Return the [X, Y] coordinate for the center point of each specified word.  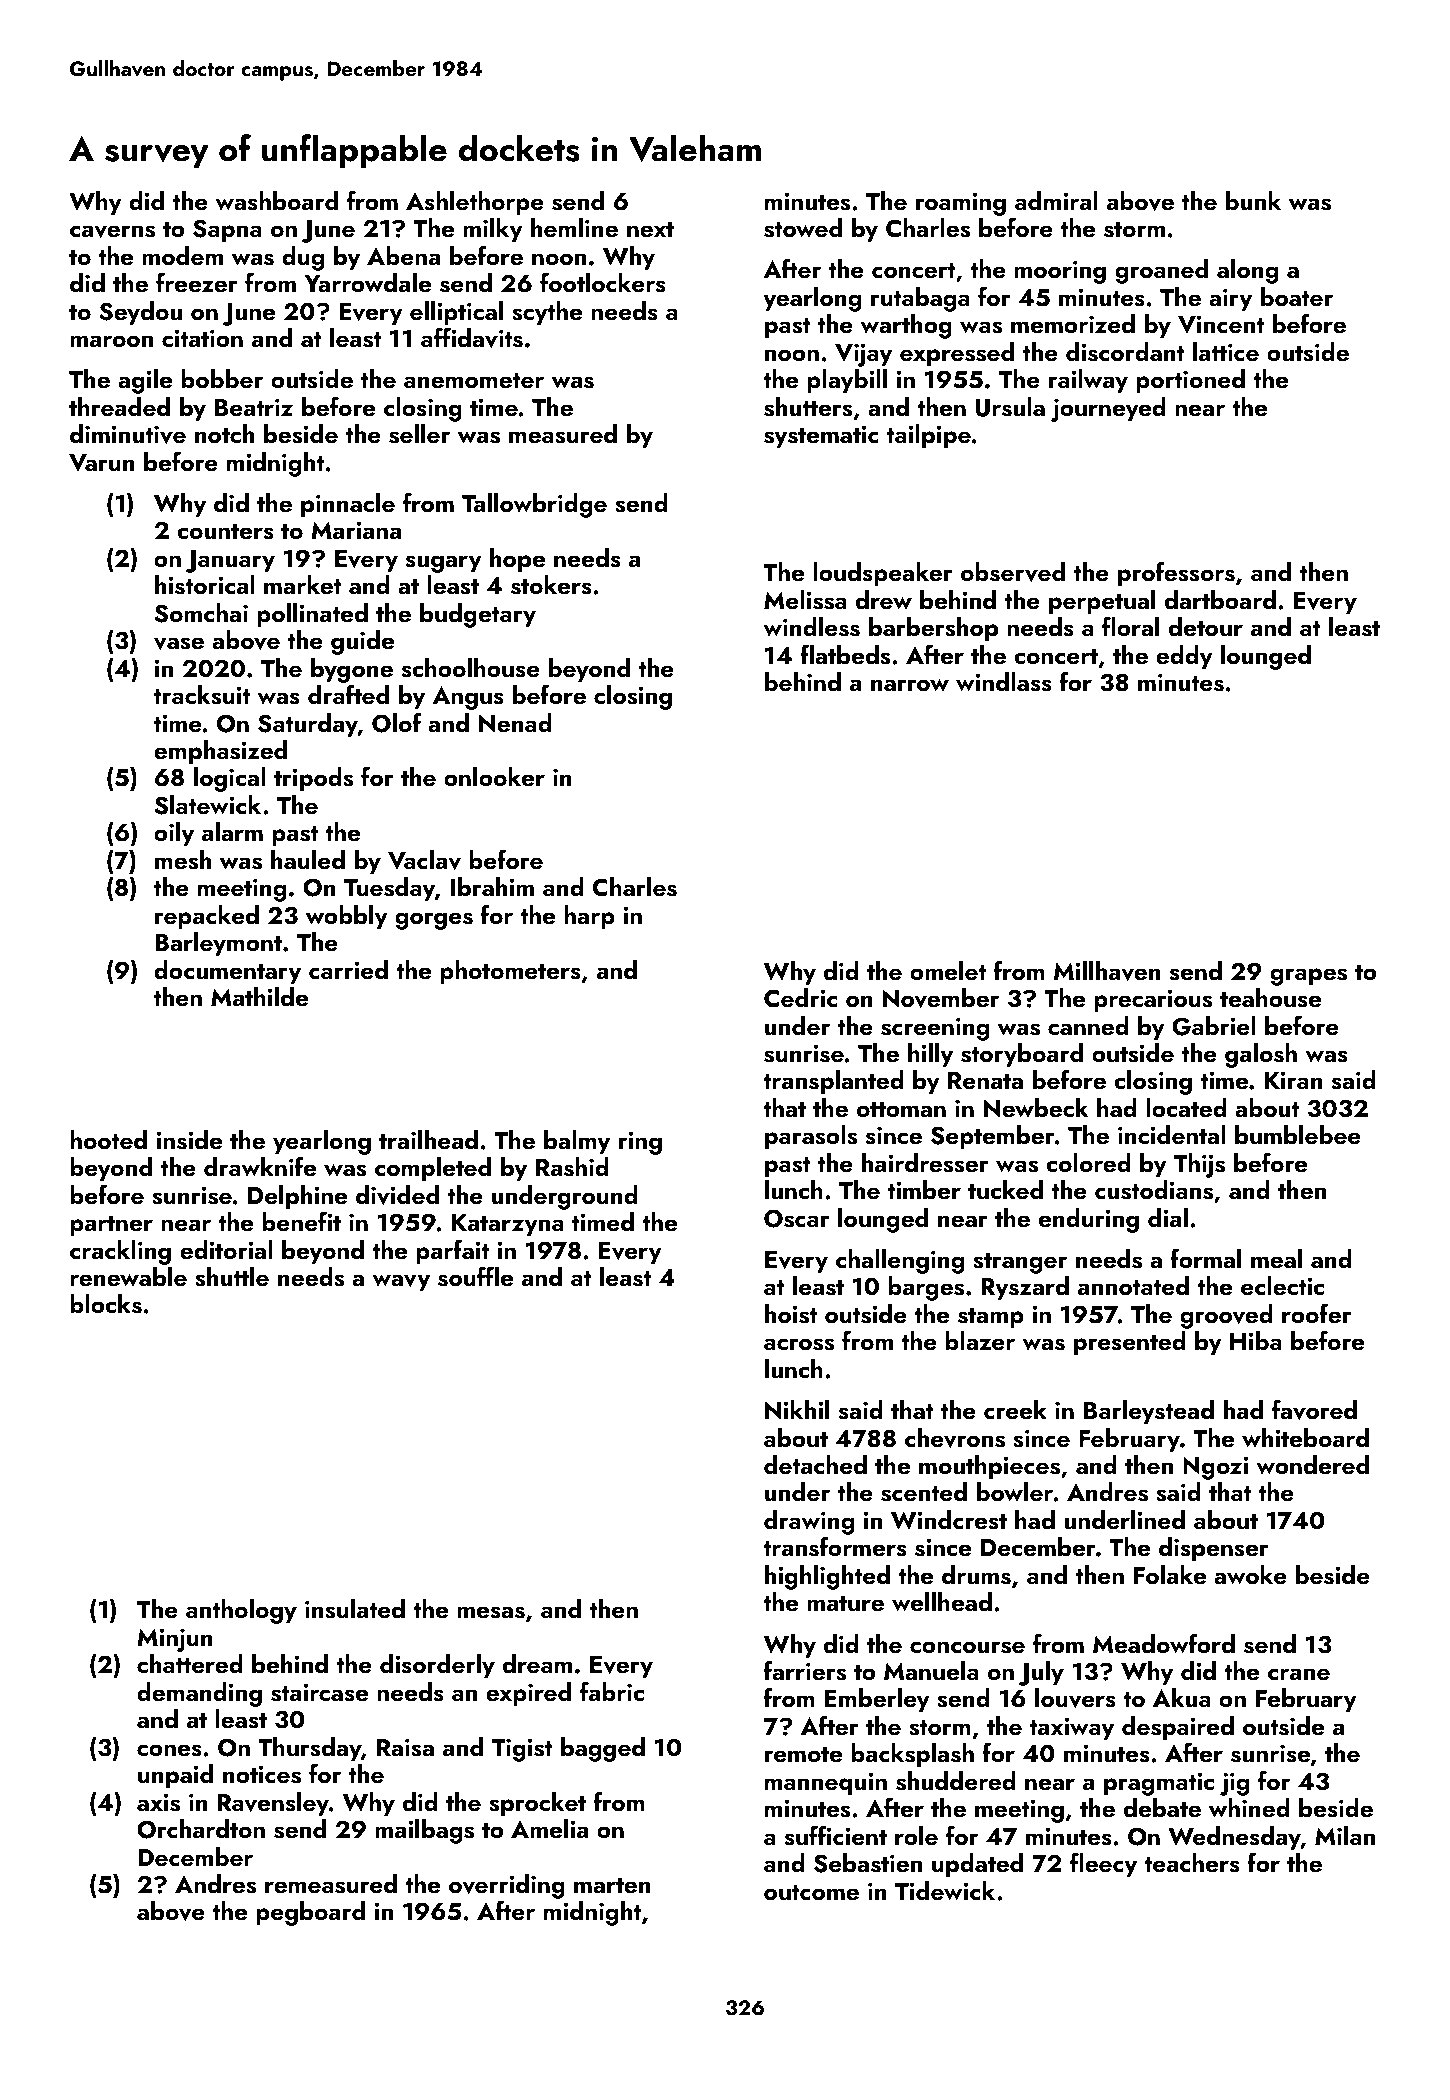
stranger [1020, 1263]
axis [158, 1802]
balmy [577, 1142]
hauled [308, 859]
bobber [222, 378]
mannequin [826, 1784]
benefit [301, 1221]
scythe [547, 313]
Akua [1182, 1697]
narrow [910, 685]
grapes [1308, 977]
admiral [1056, 200]
